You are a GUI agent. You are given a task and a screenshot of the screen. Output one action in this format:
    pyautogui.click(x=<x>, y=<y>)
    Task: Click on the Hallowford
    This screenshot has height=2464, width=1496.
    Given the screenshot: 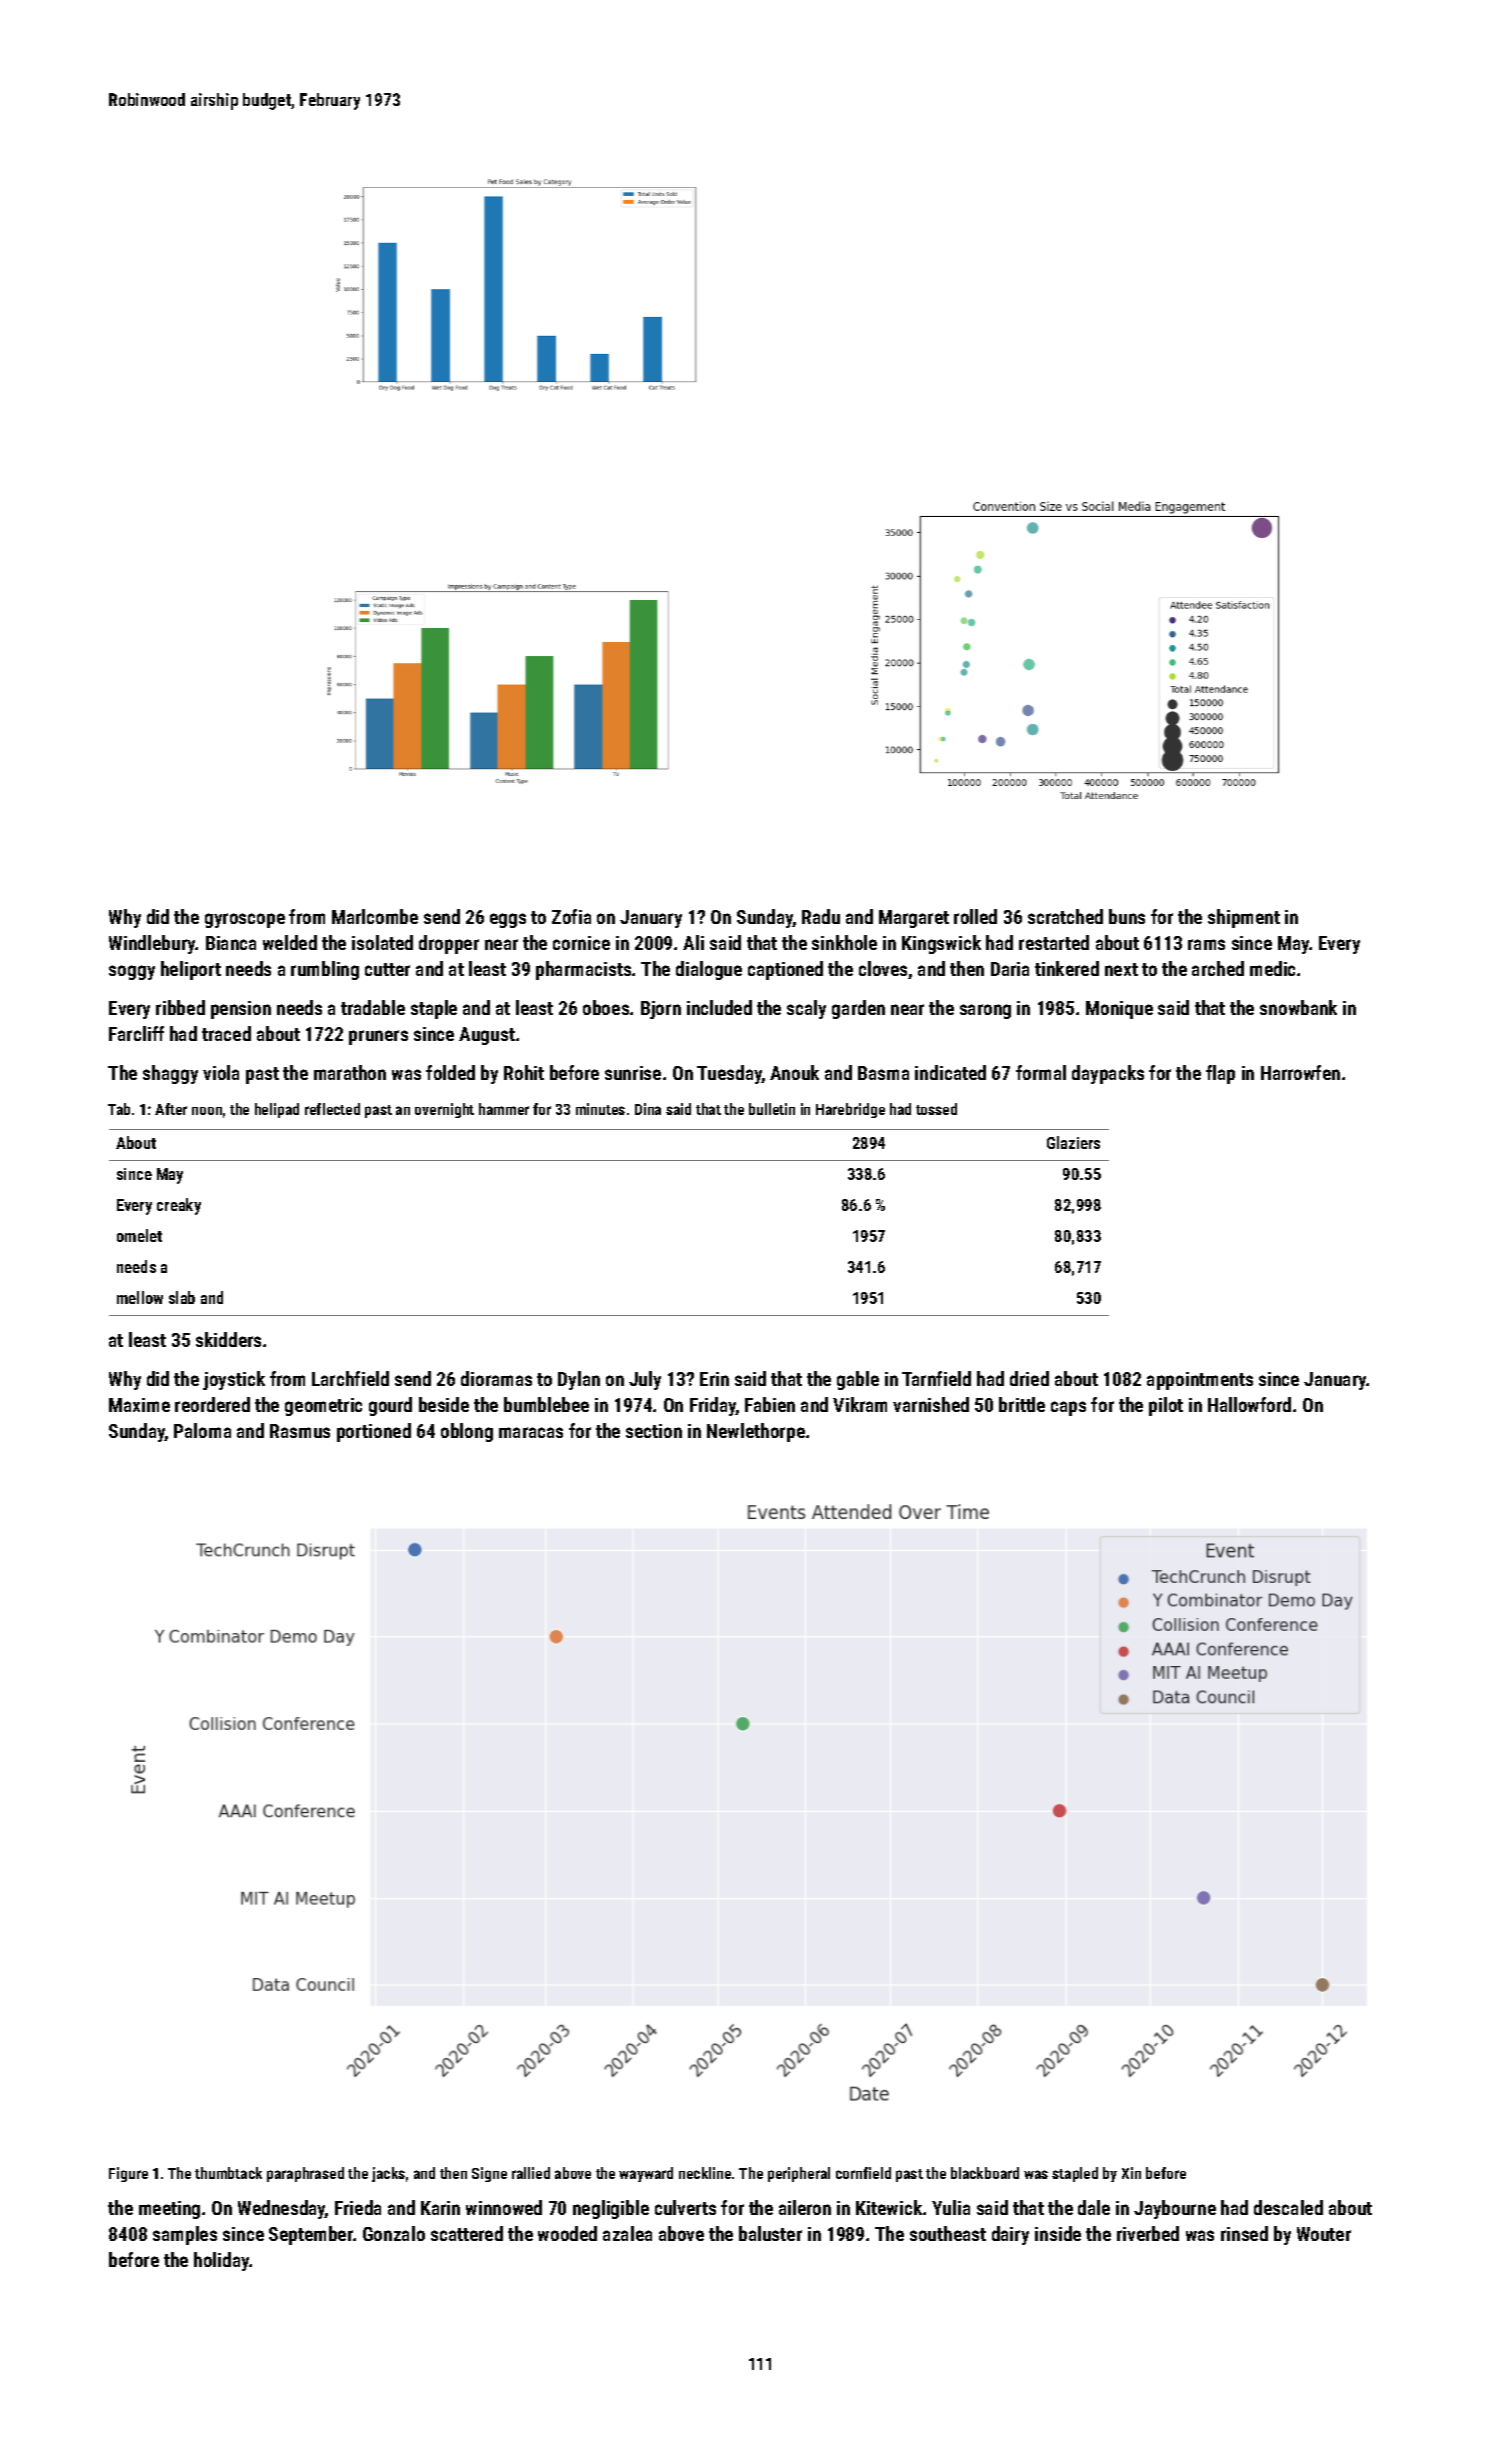 What is the action you would take?
    pyautogui.click(x=1249, y=1404)
